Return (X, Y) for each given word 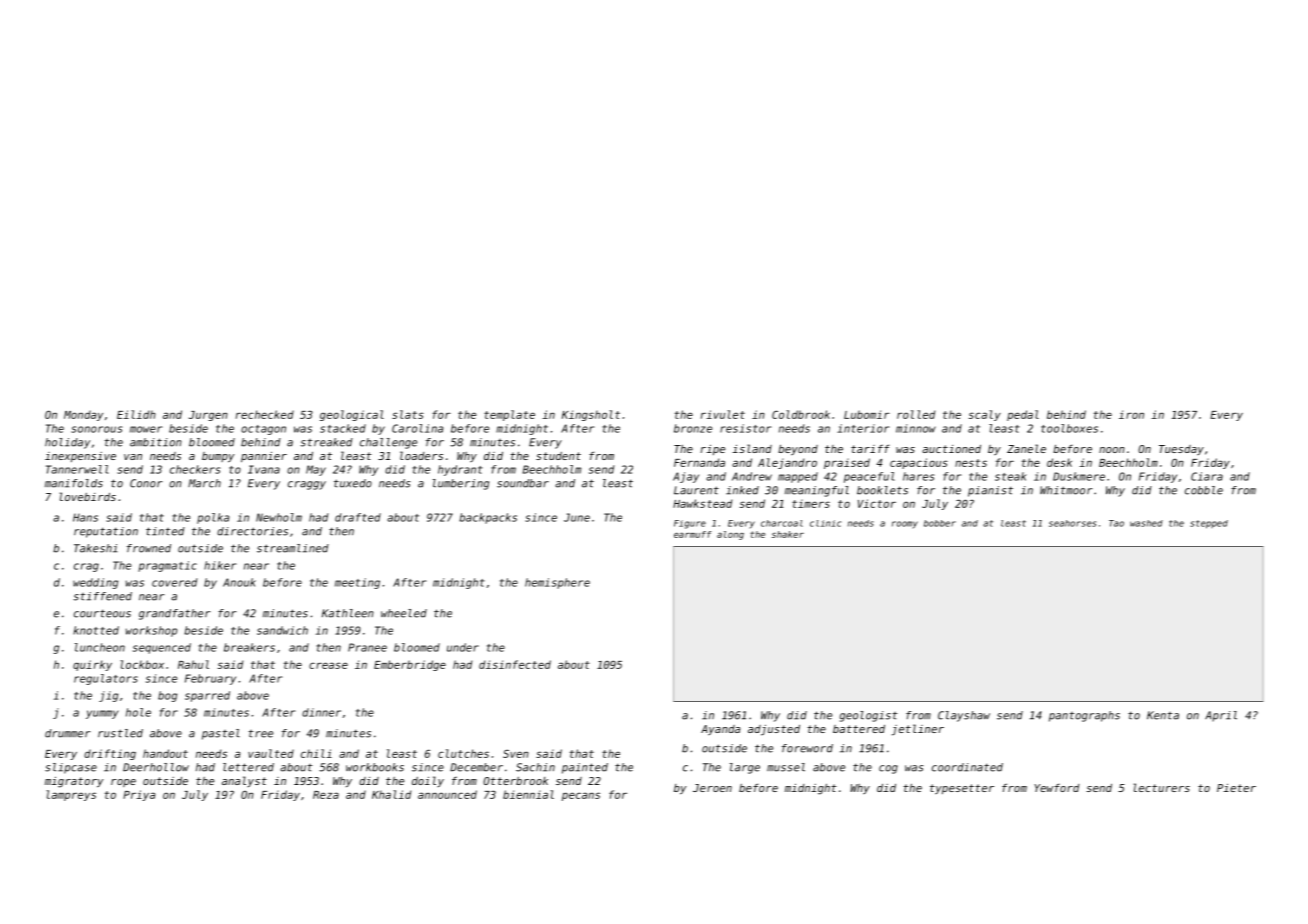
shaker (788, 534)
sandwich (282, 630)
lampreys (71, 795)
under (463, 647)
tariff (870, 448)
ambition (156, 442)
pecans (581, 796)
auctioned (951, 449)
